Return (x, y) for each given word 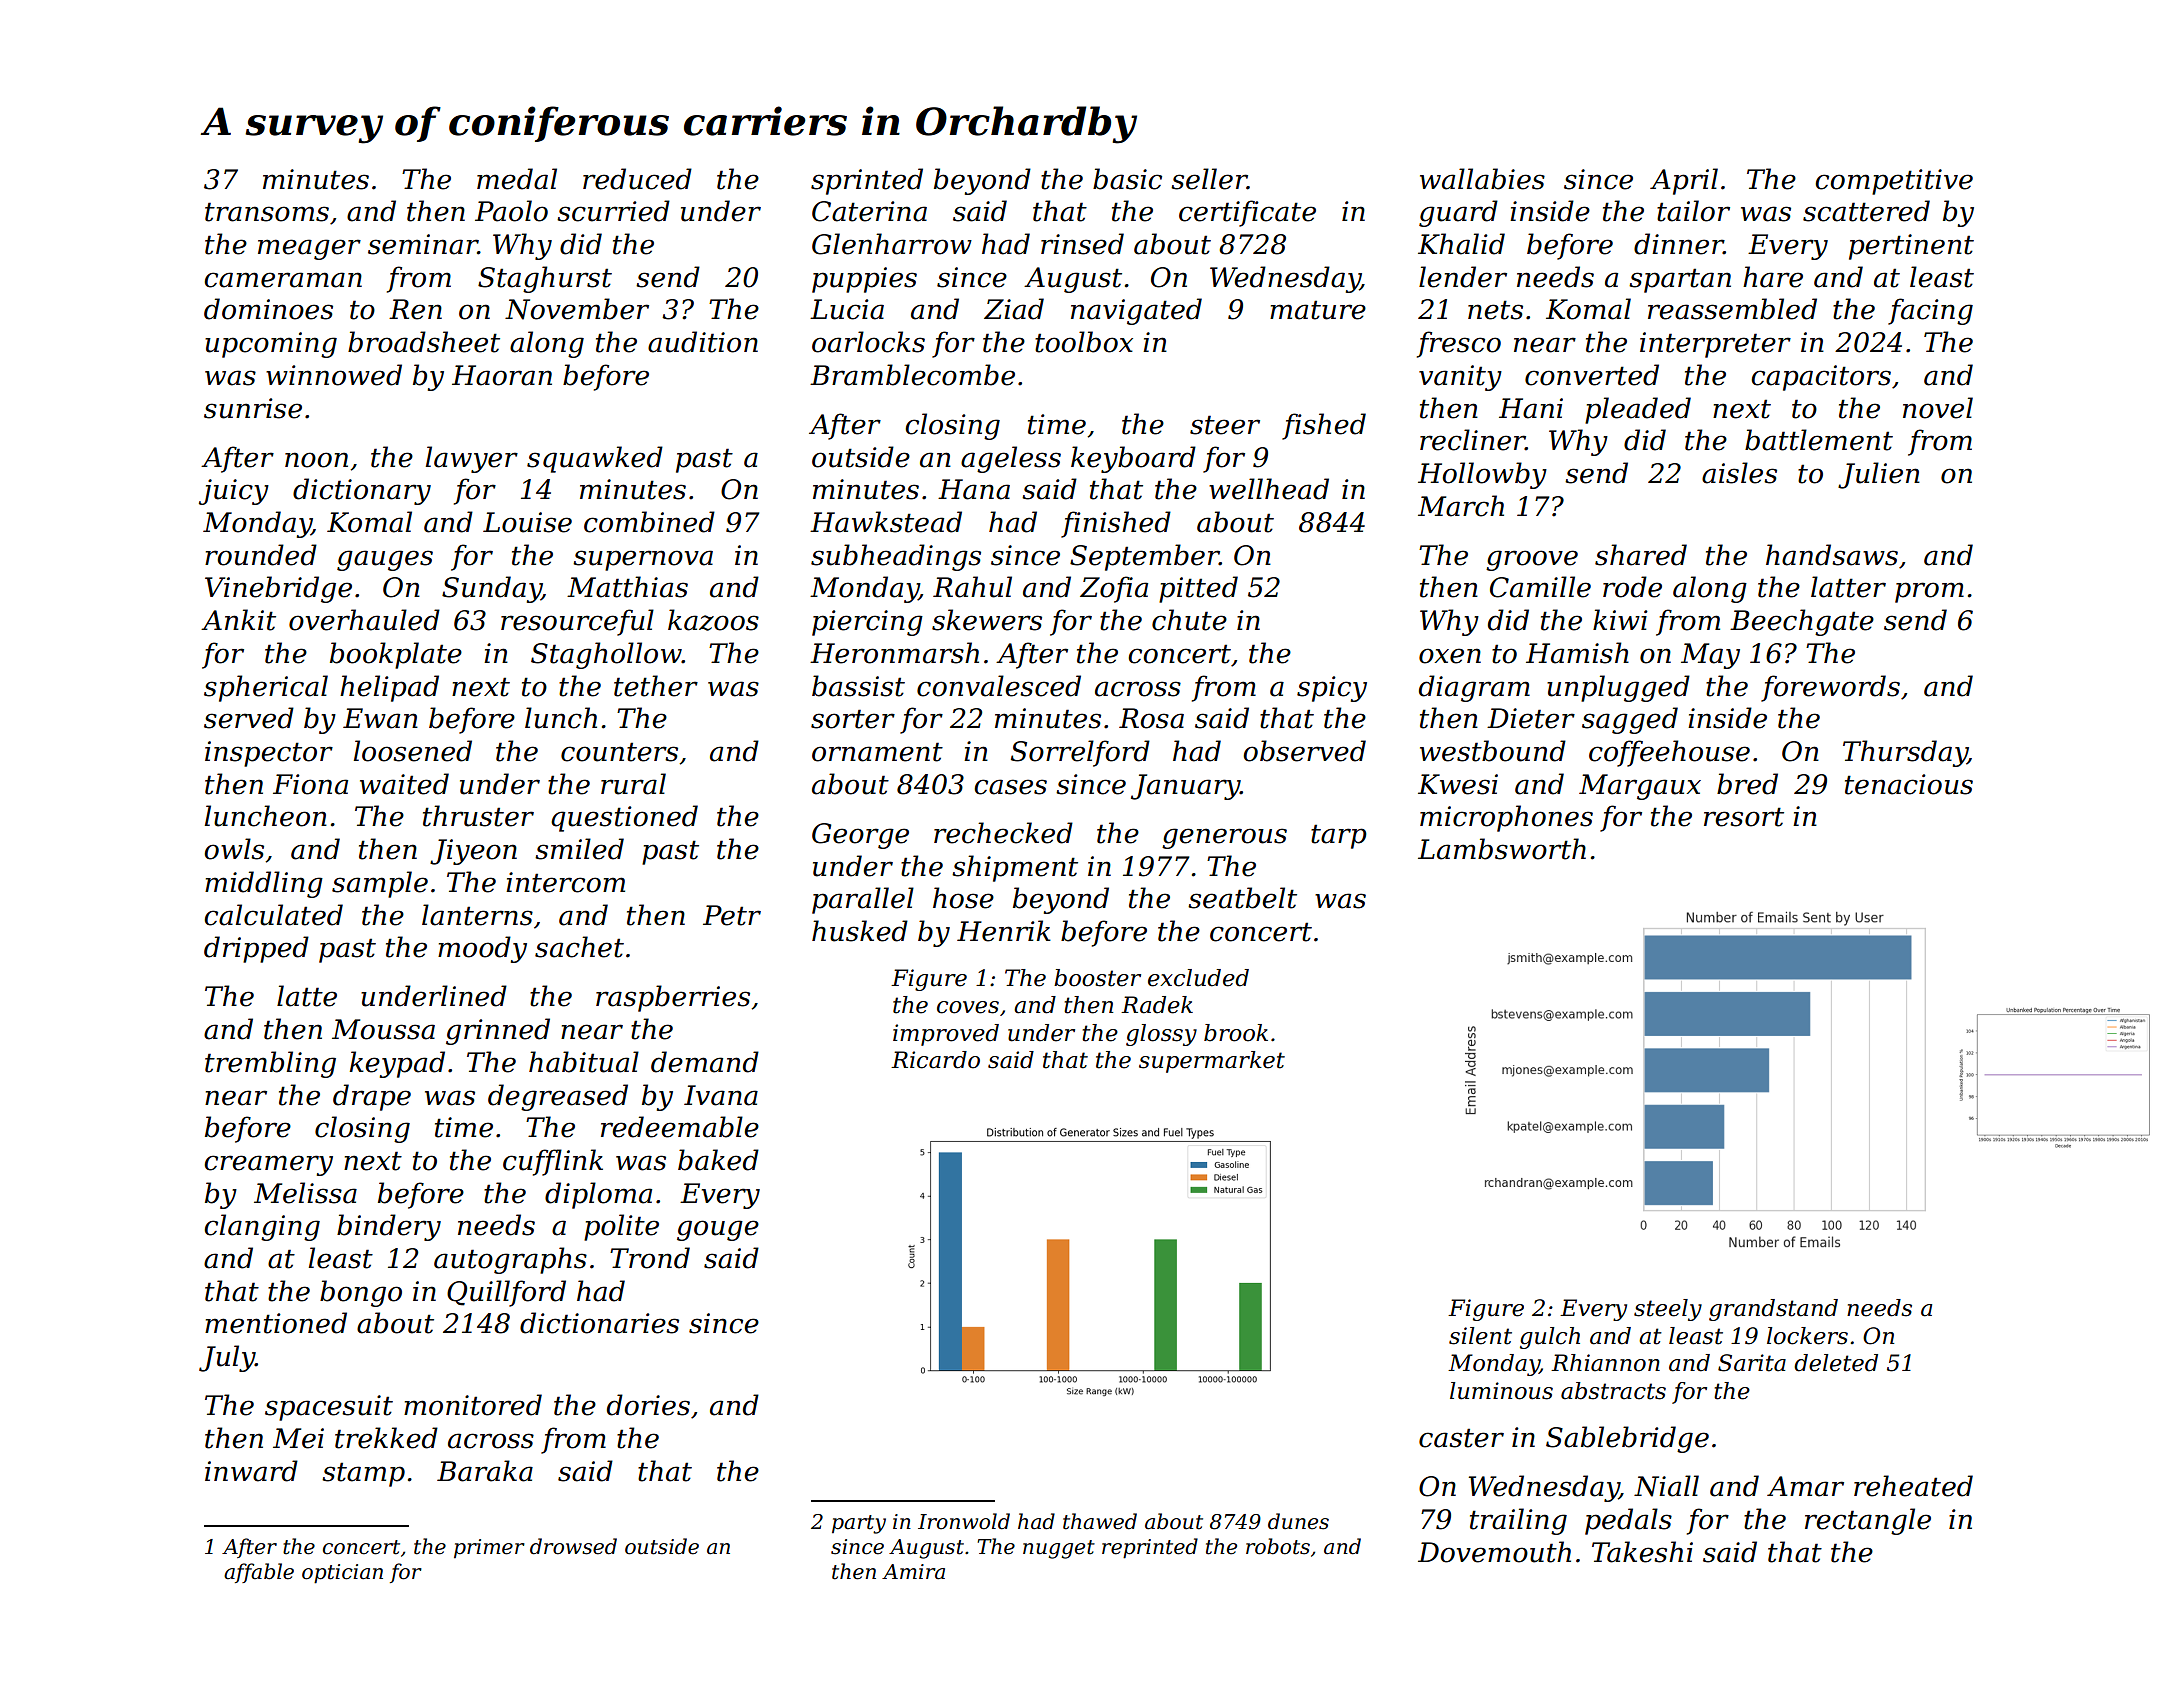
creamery (268, 1165)
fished (1324, 426)
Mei (298, 1438)
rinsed (1082, 244)
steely (1668, 1310)
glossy (1161, 1035)
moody (482, 949)
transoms (267, 212)
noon (316, 460)
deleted (1836, 1363)
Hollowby (1482, 475)
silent (1480, 1336)
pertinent (1911, 247)
